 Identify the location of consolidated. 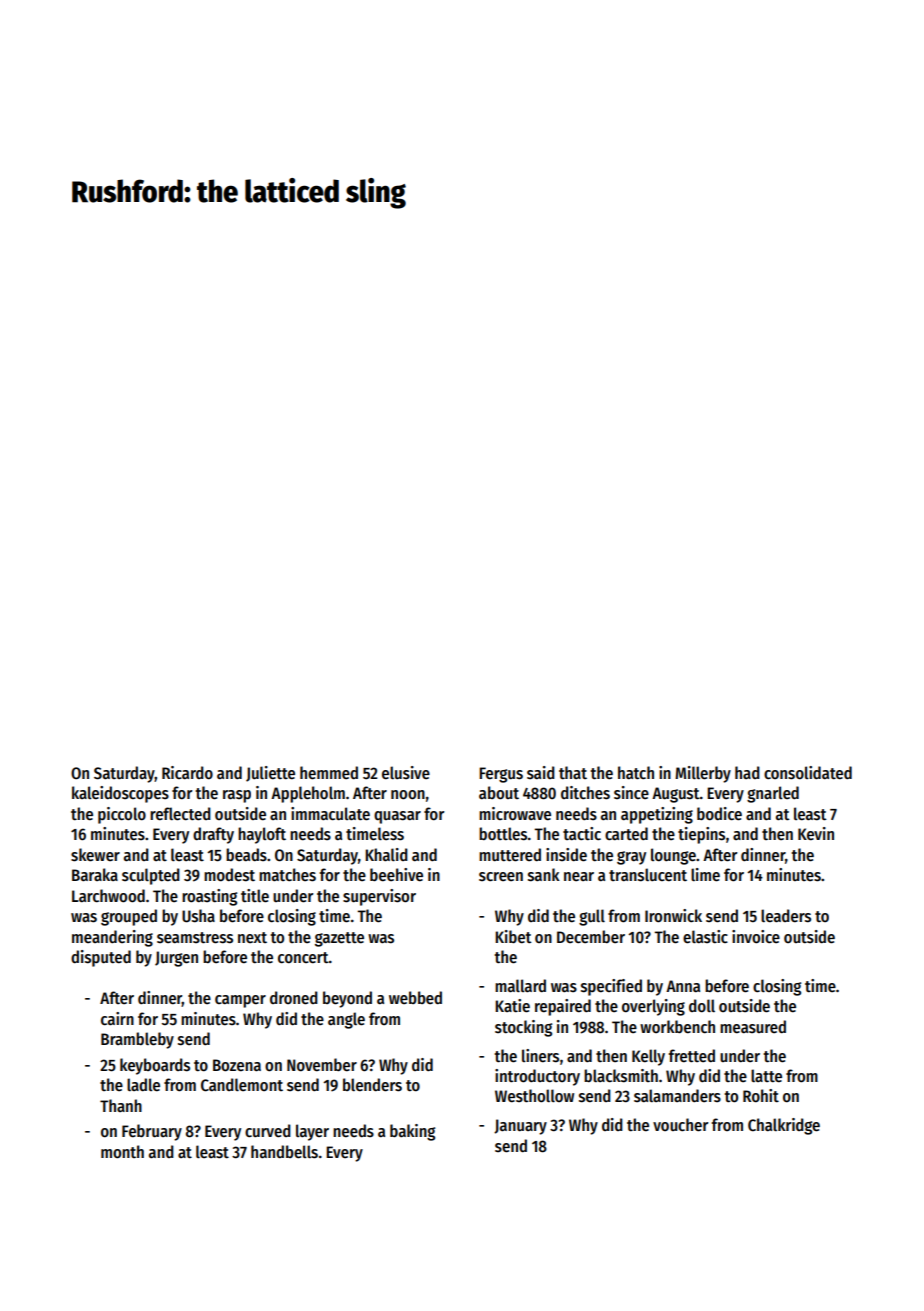
(808, 773).
